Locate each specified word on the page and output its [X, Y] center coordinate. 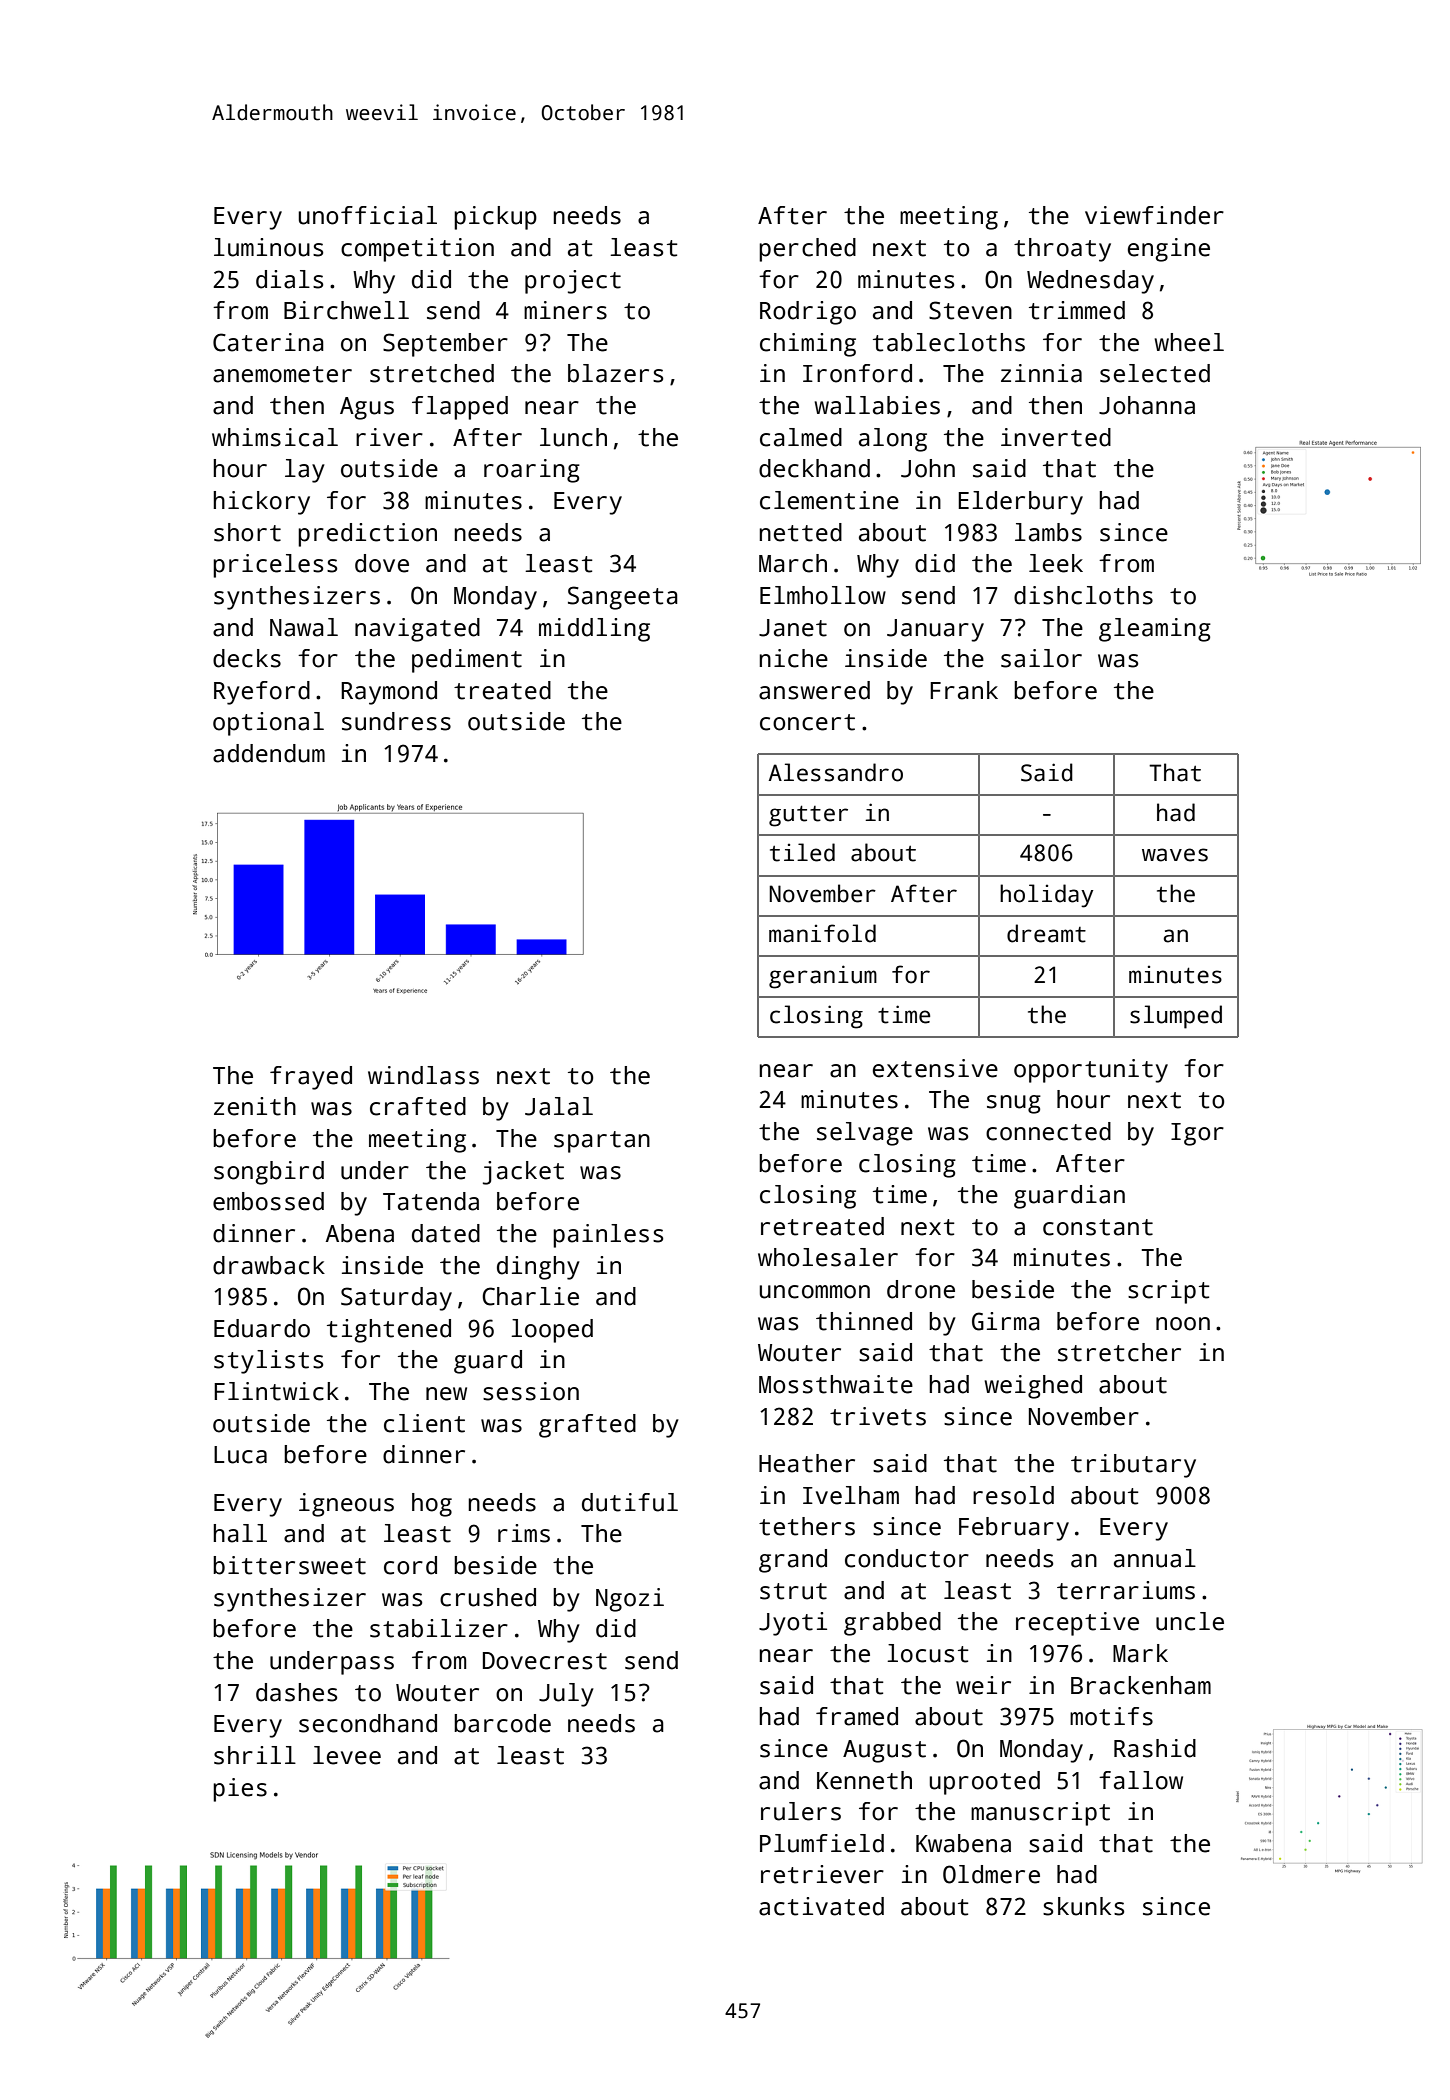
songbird [269, 1173]
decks [247, 658]
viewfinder [1154, 215]
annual [1155, 1558]
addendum [269, 753]
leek [1056, 563]
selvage [865, 1134]
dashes [296, 1692]
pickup [495, 218]
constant [1098, 1227]
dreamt [1046, 933]
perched [807, 250]
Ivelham [851, 1495]
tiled [802, 852]
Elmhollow [823, 595]
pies [240, 1790]
